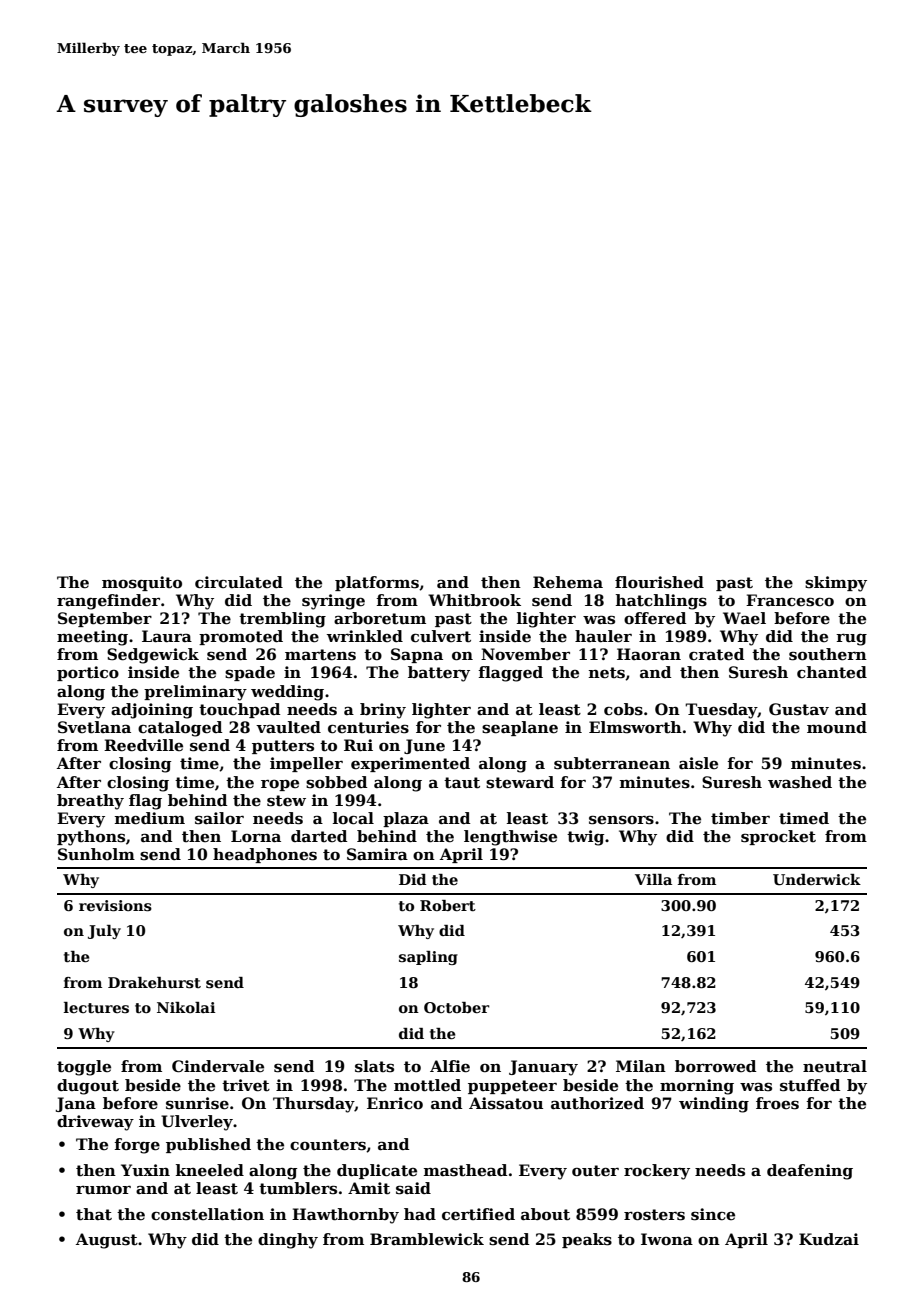 The height and width of the page is (1308, 924). I want to click on January, so click(543, 1068).
